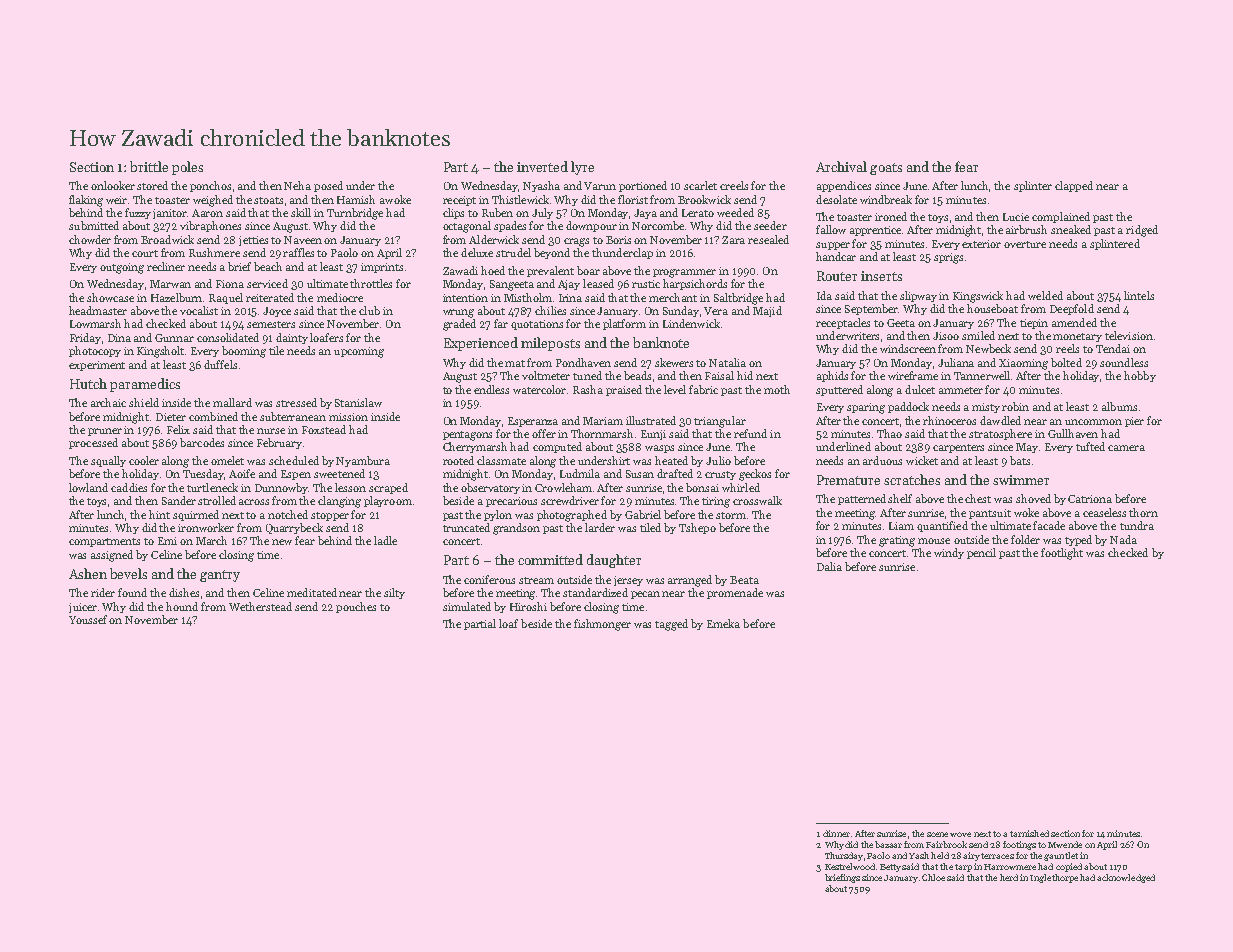  What do you see at coordinates (723, 623) in the screenshot?
I see `Emeka` at bounding box center [723, 623].
